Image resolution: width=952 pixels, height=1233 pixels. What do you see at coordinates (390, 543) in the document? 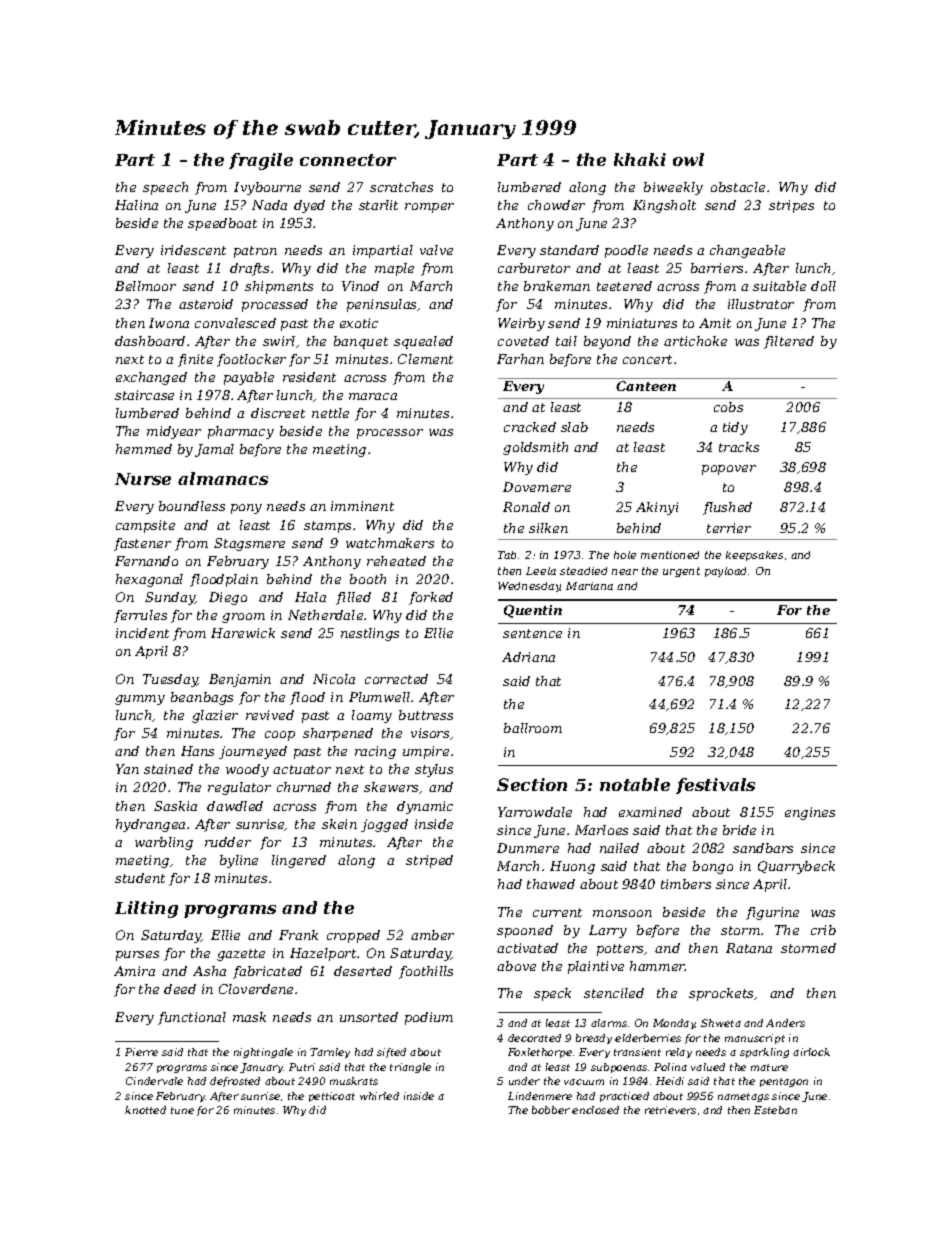
I see `watchmakers` at bounding box center [390, 543].
